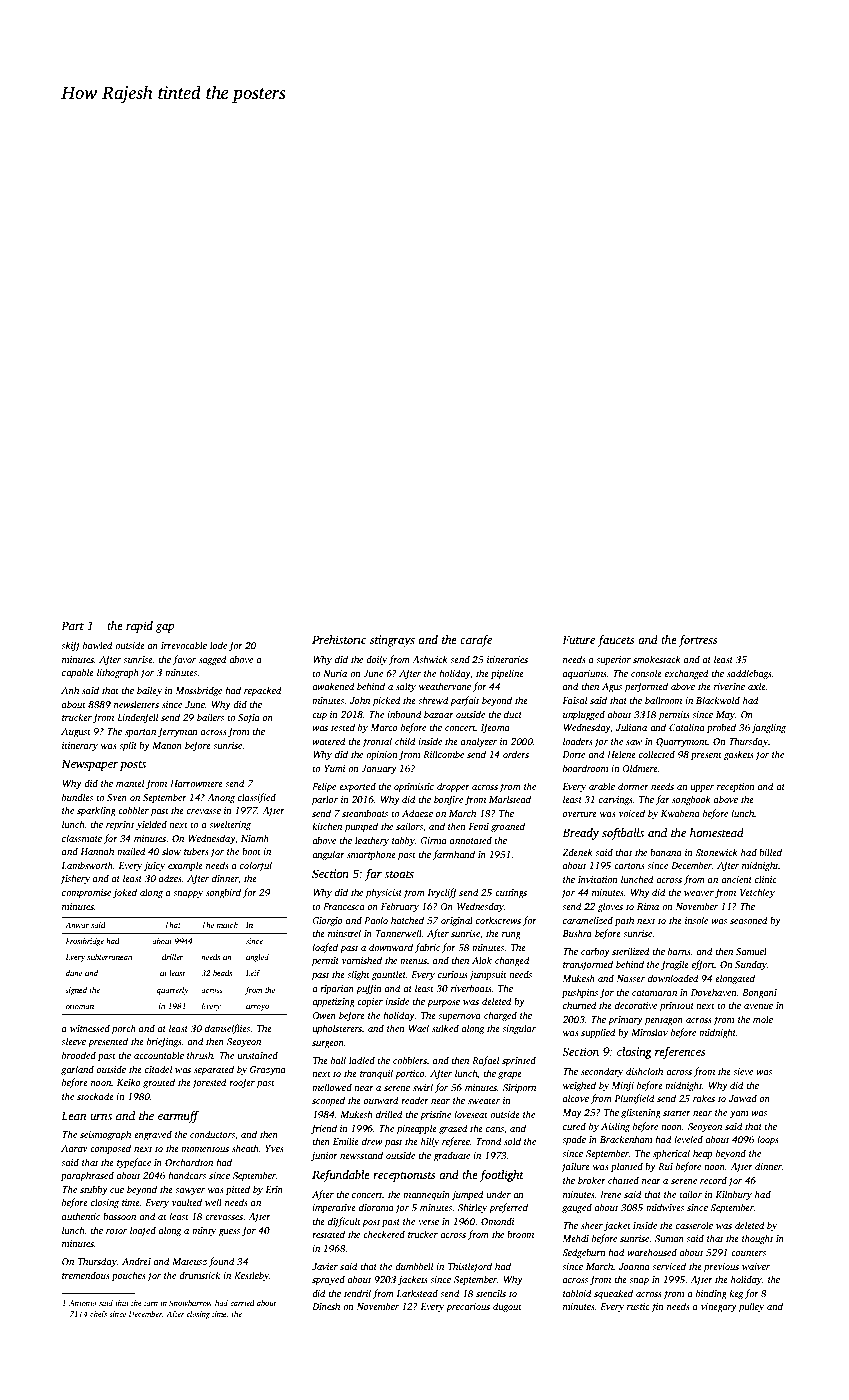  Describe the element at coordinates (445, 686) in the screenshot. I see `weathervane` at that location.
